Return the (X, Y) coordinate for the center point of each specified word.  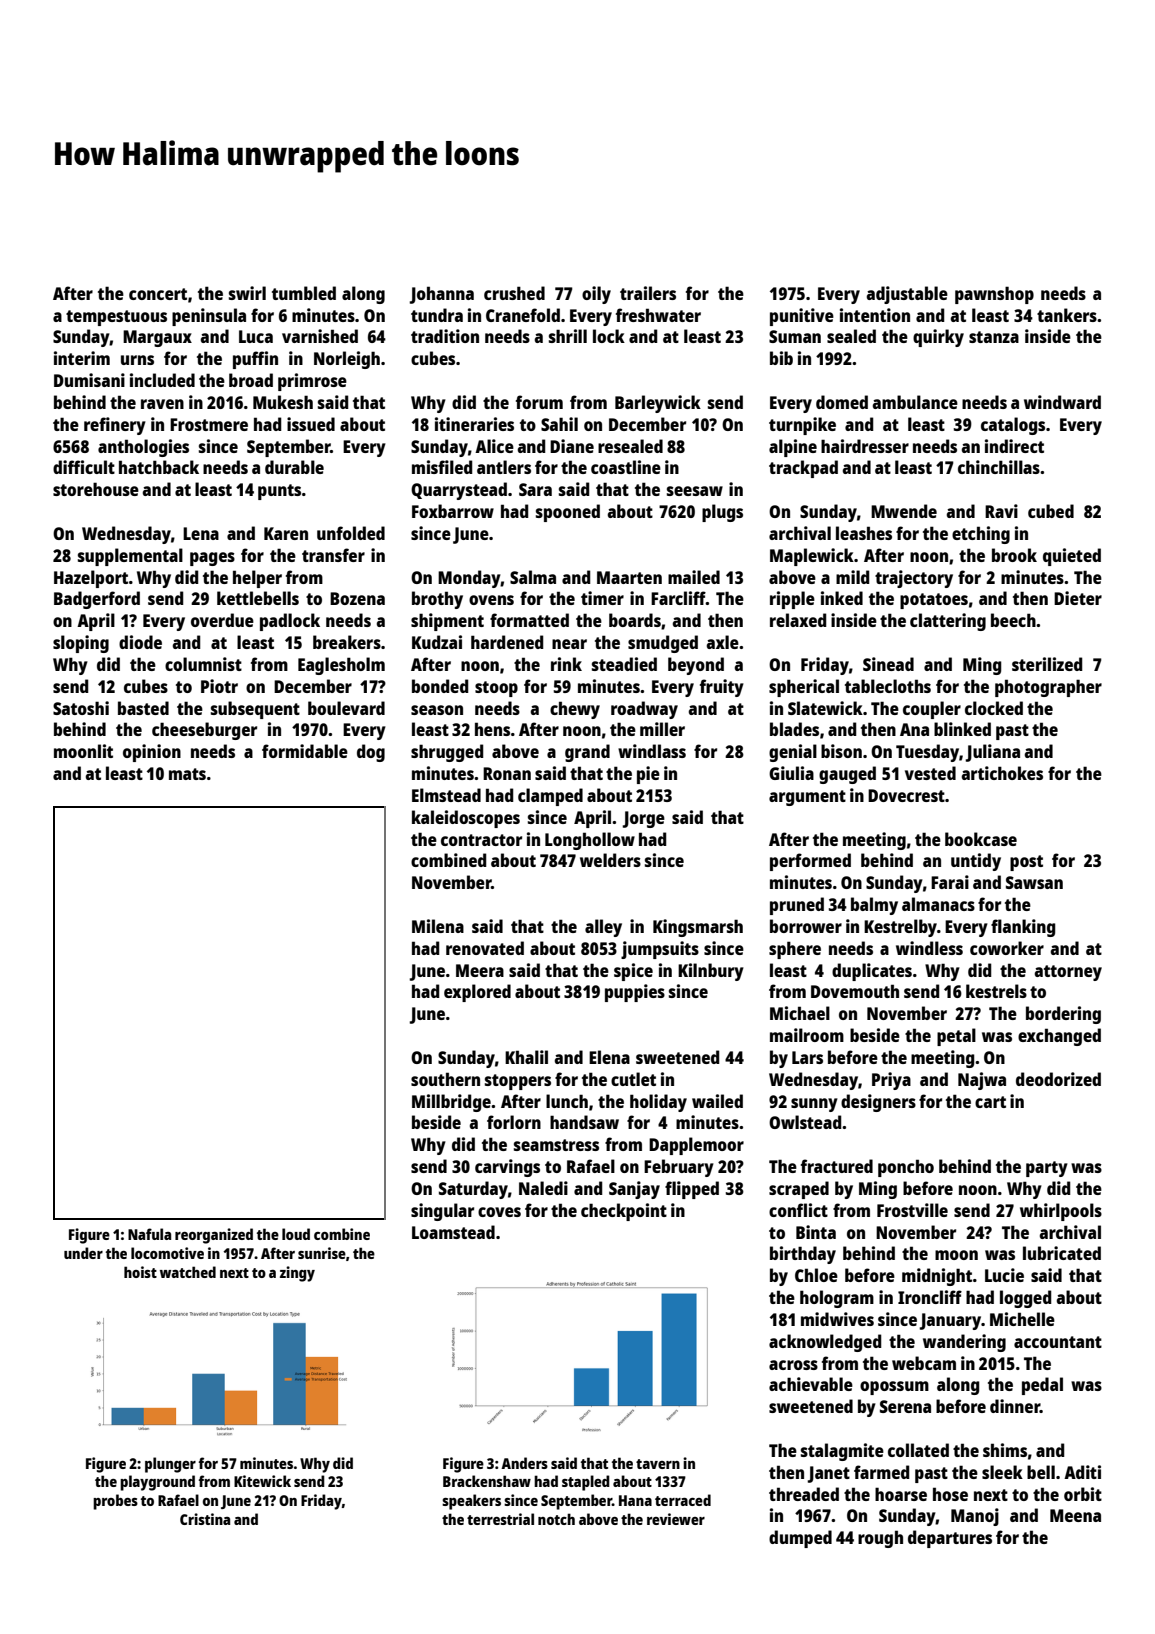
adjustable (907, 295)
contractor (481, 840)
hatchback (159, 467)
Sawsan (1034, 882)
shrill (568, 336)
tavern (658, 1464)
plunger (170, 1465)
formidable (305, 751)
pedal (1042, 1386)
